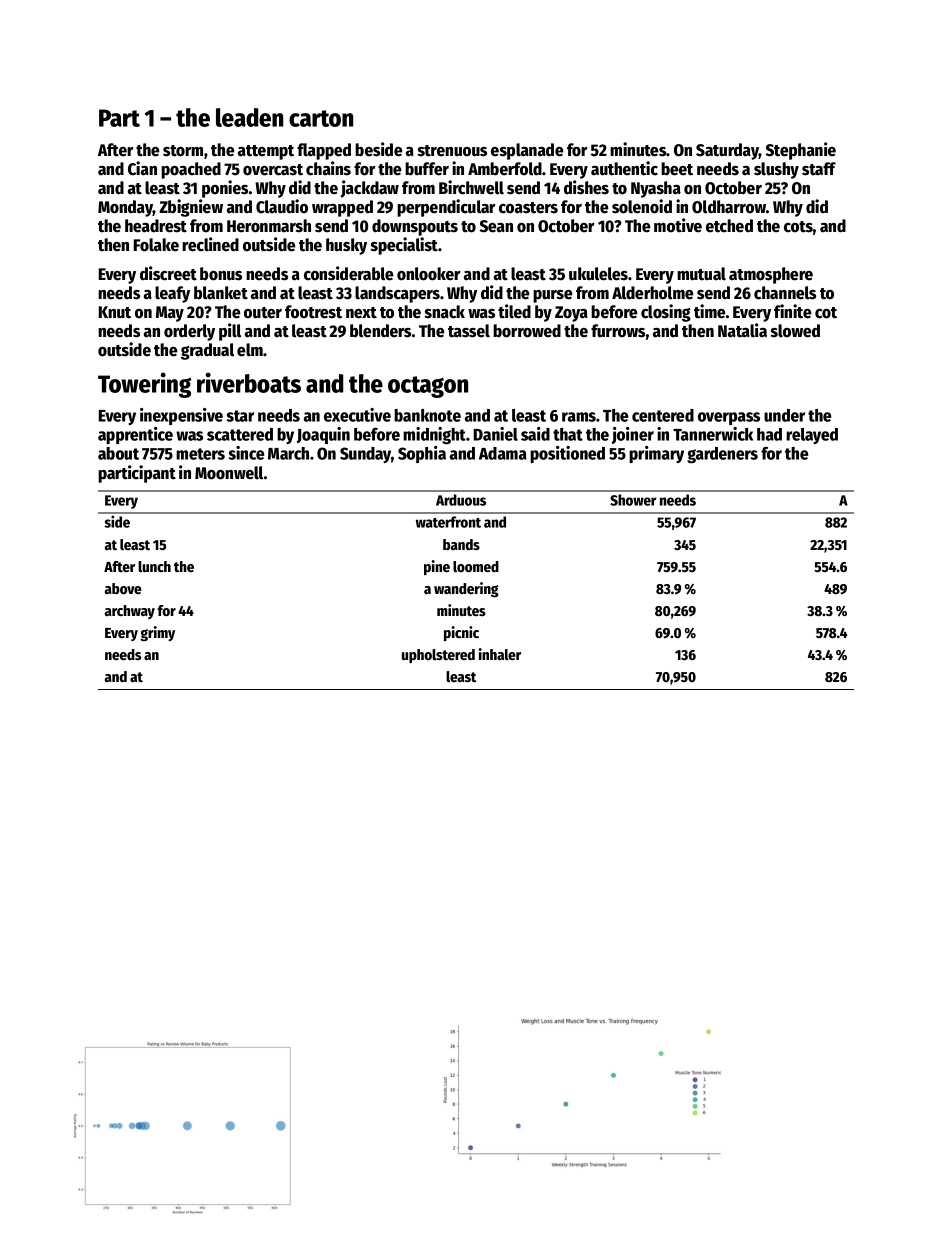  What do you see at coordinates (380, 331) in the page?
I see `blenders` at bounding box center [380, 331].
